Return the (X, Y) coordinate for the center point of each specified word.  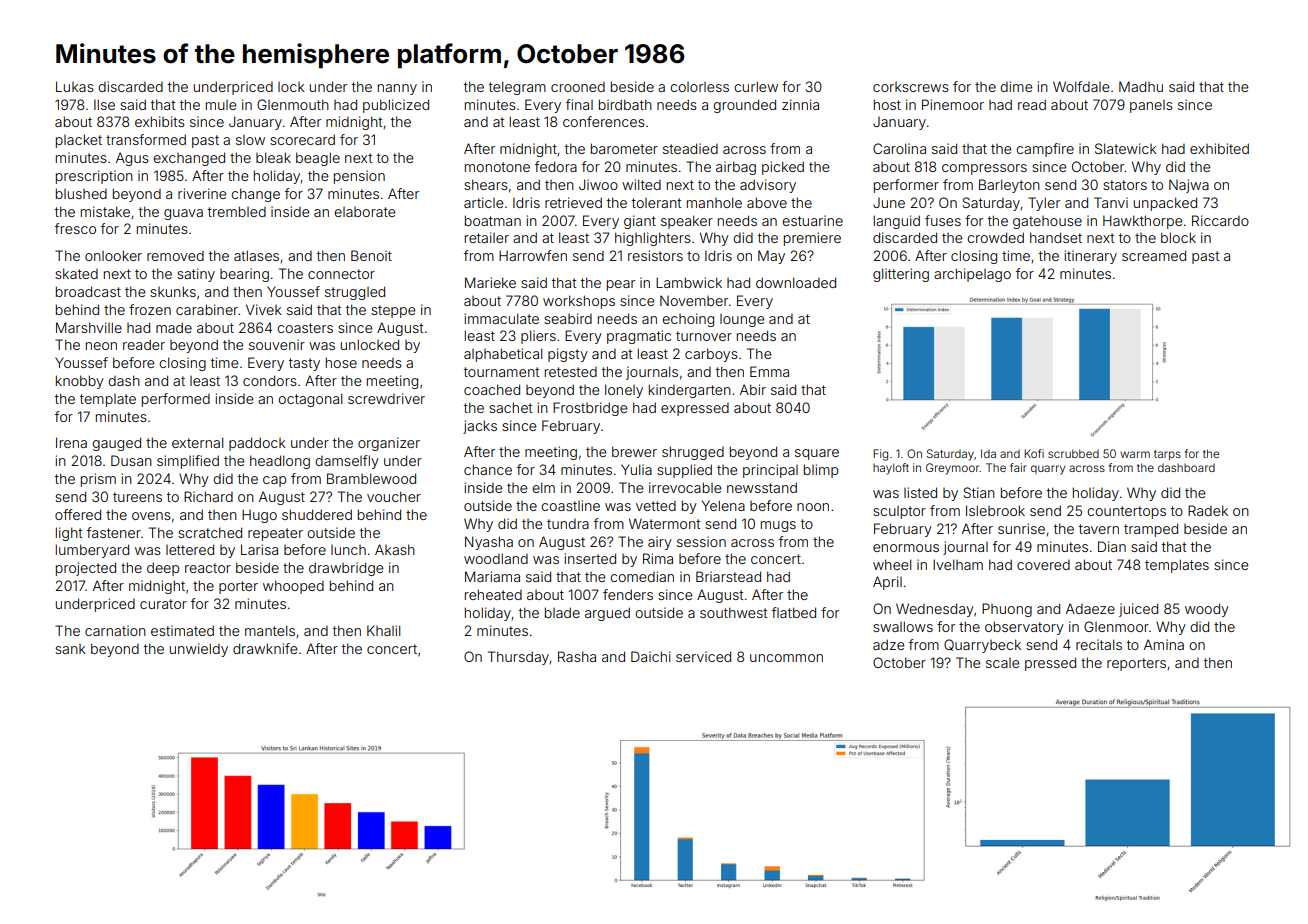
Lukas (75, 86)
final (579, 104)
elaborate (365, 212)
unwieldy (199, 650)
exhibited (1219, 148)
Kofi (1034, 453)
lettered (190, 549)
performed (176, 400)
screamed (1154, 255)
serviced (703, 656)
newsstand (762, 487)
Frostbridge (590, 409)
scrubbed (1073, 453)
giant (640, 222)
